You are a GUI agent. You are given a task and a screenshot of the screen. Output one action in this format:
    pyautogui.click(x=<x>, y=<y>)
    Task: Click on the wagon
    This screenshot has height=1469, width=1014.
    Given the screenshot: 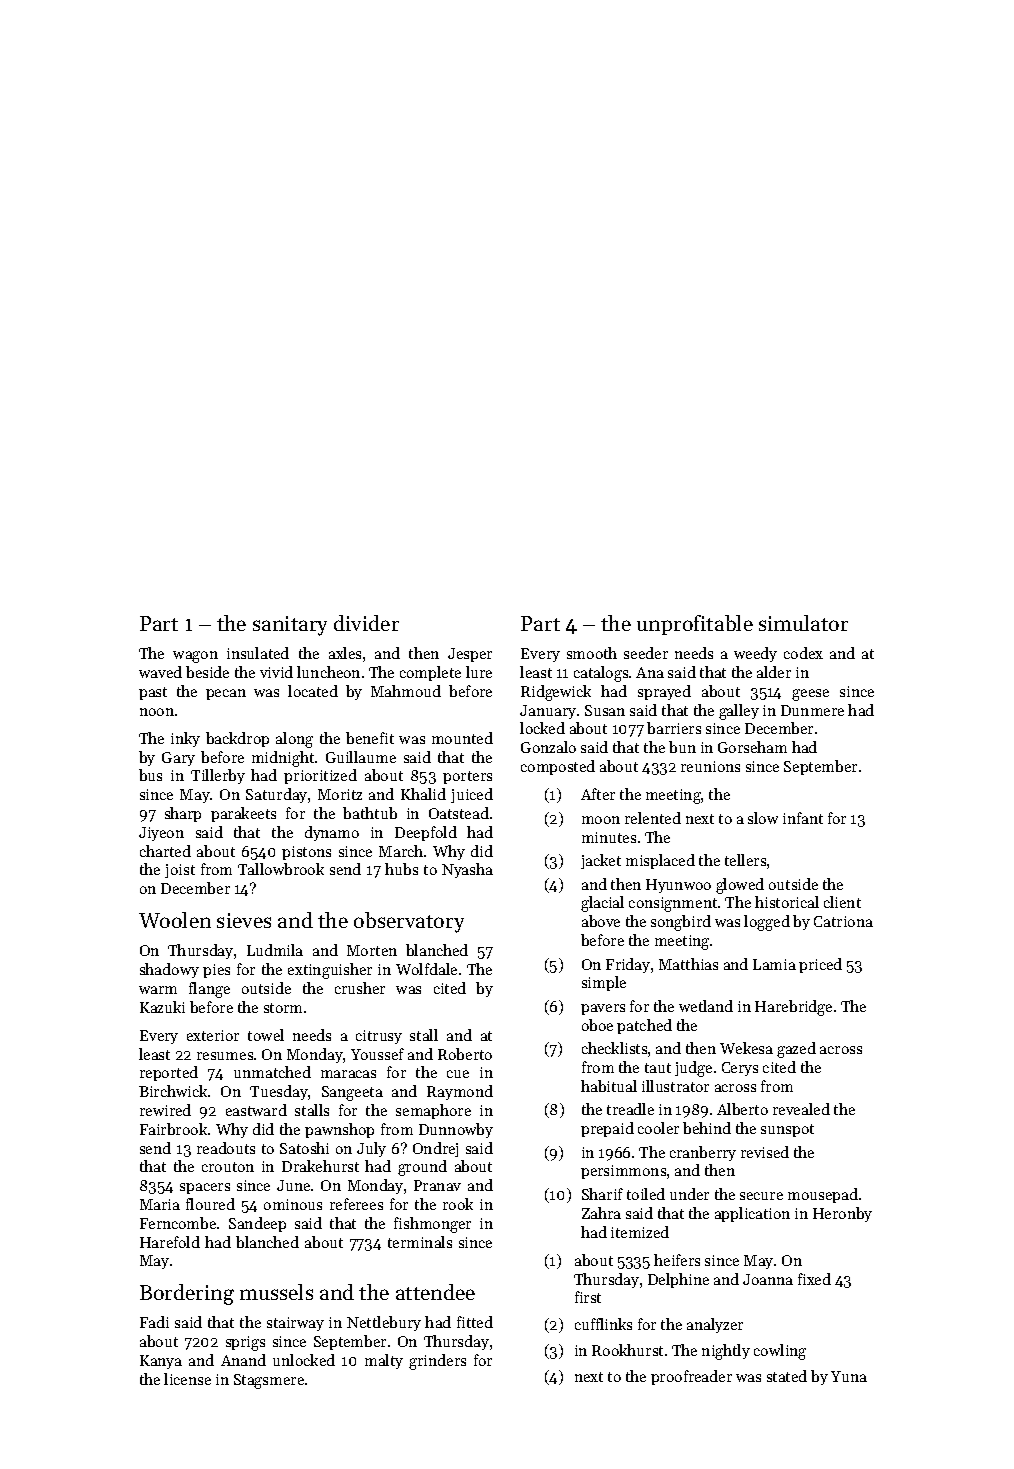 What is the action you would take?
    pyautogui.click(x=195, y=657)
